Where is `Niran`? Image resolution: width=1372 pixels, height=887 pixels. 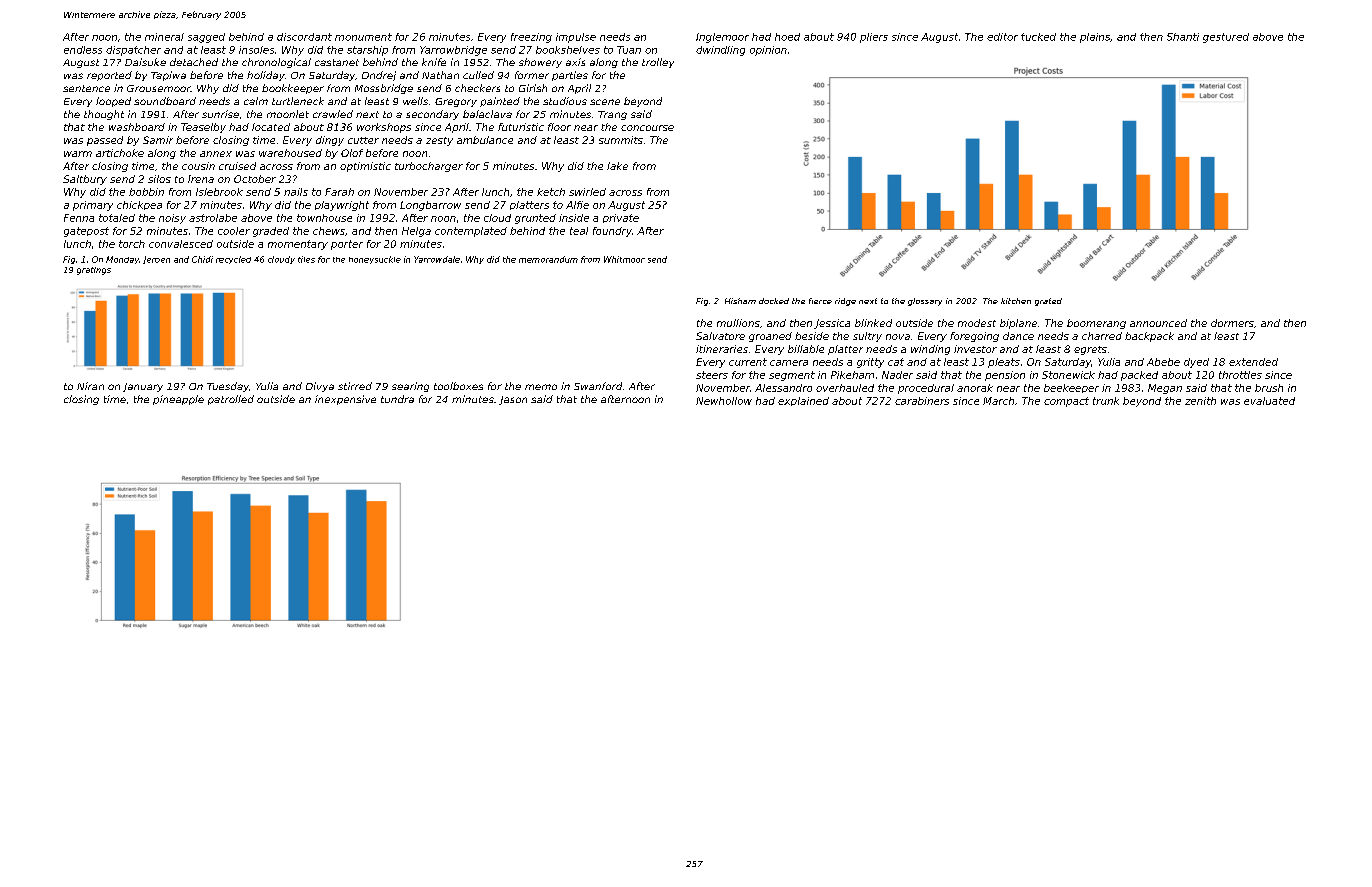
Niran is located at coordinates (90, 386).
